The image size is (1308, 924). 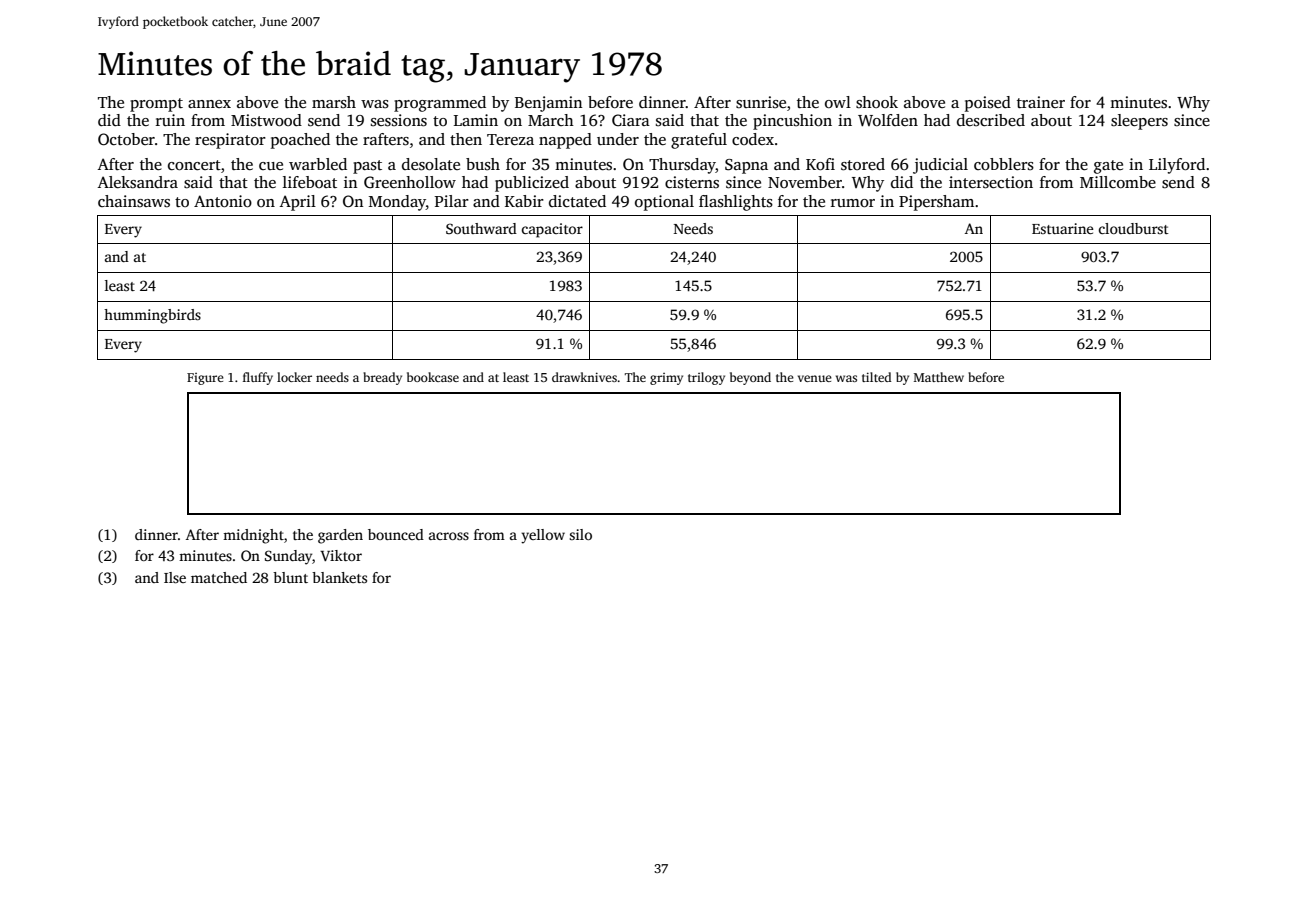 I want to click on cloudburst, so click(x=1134, y=228).
